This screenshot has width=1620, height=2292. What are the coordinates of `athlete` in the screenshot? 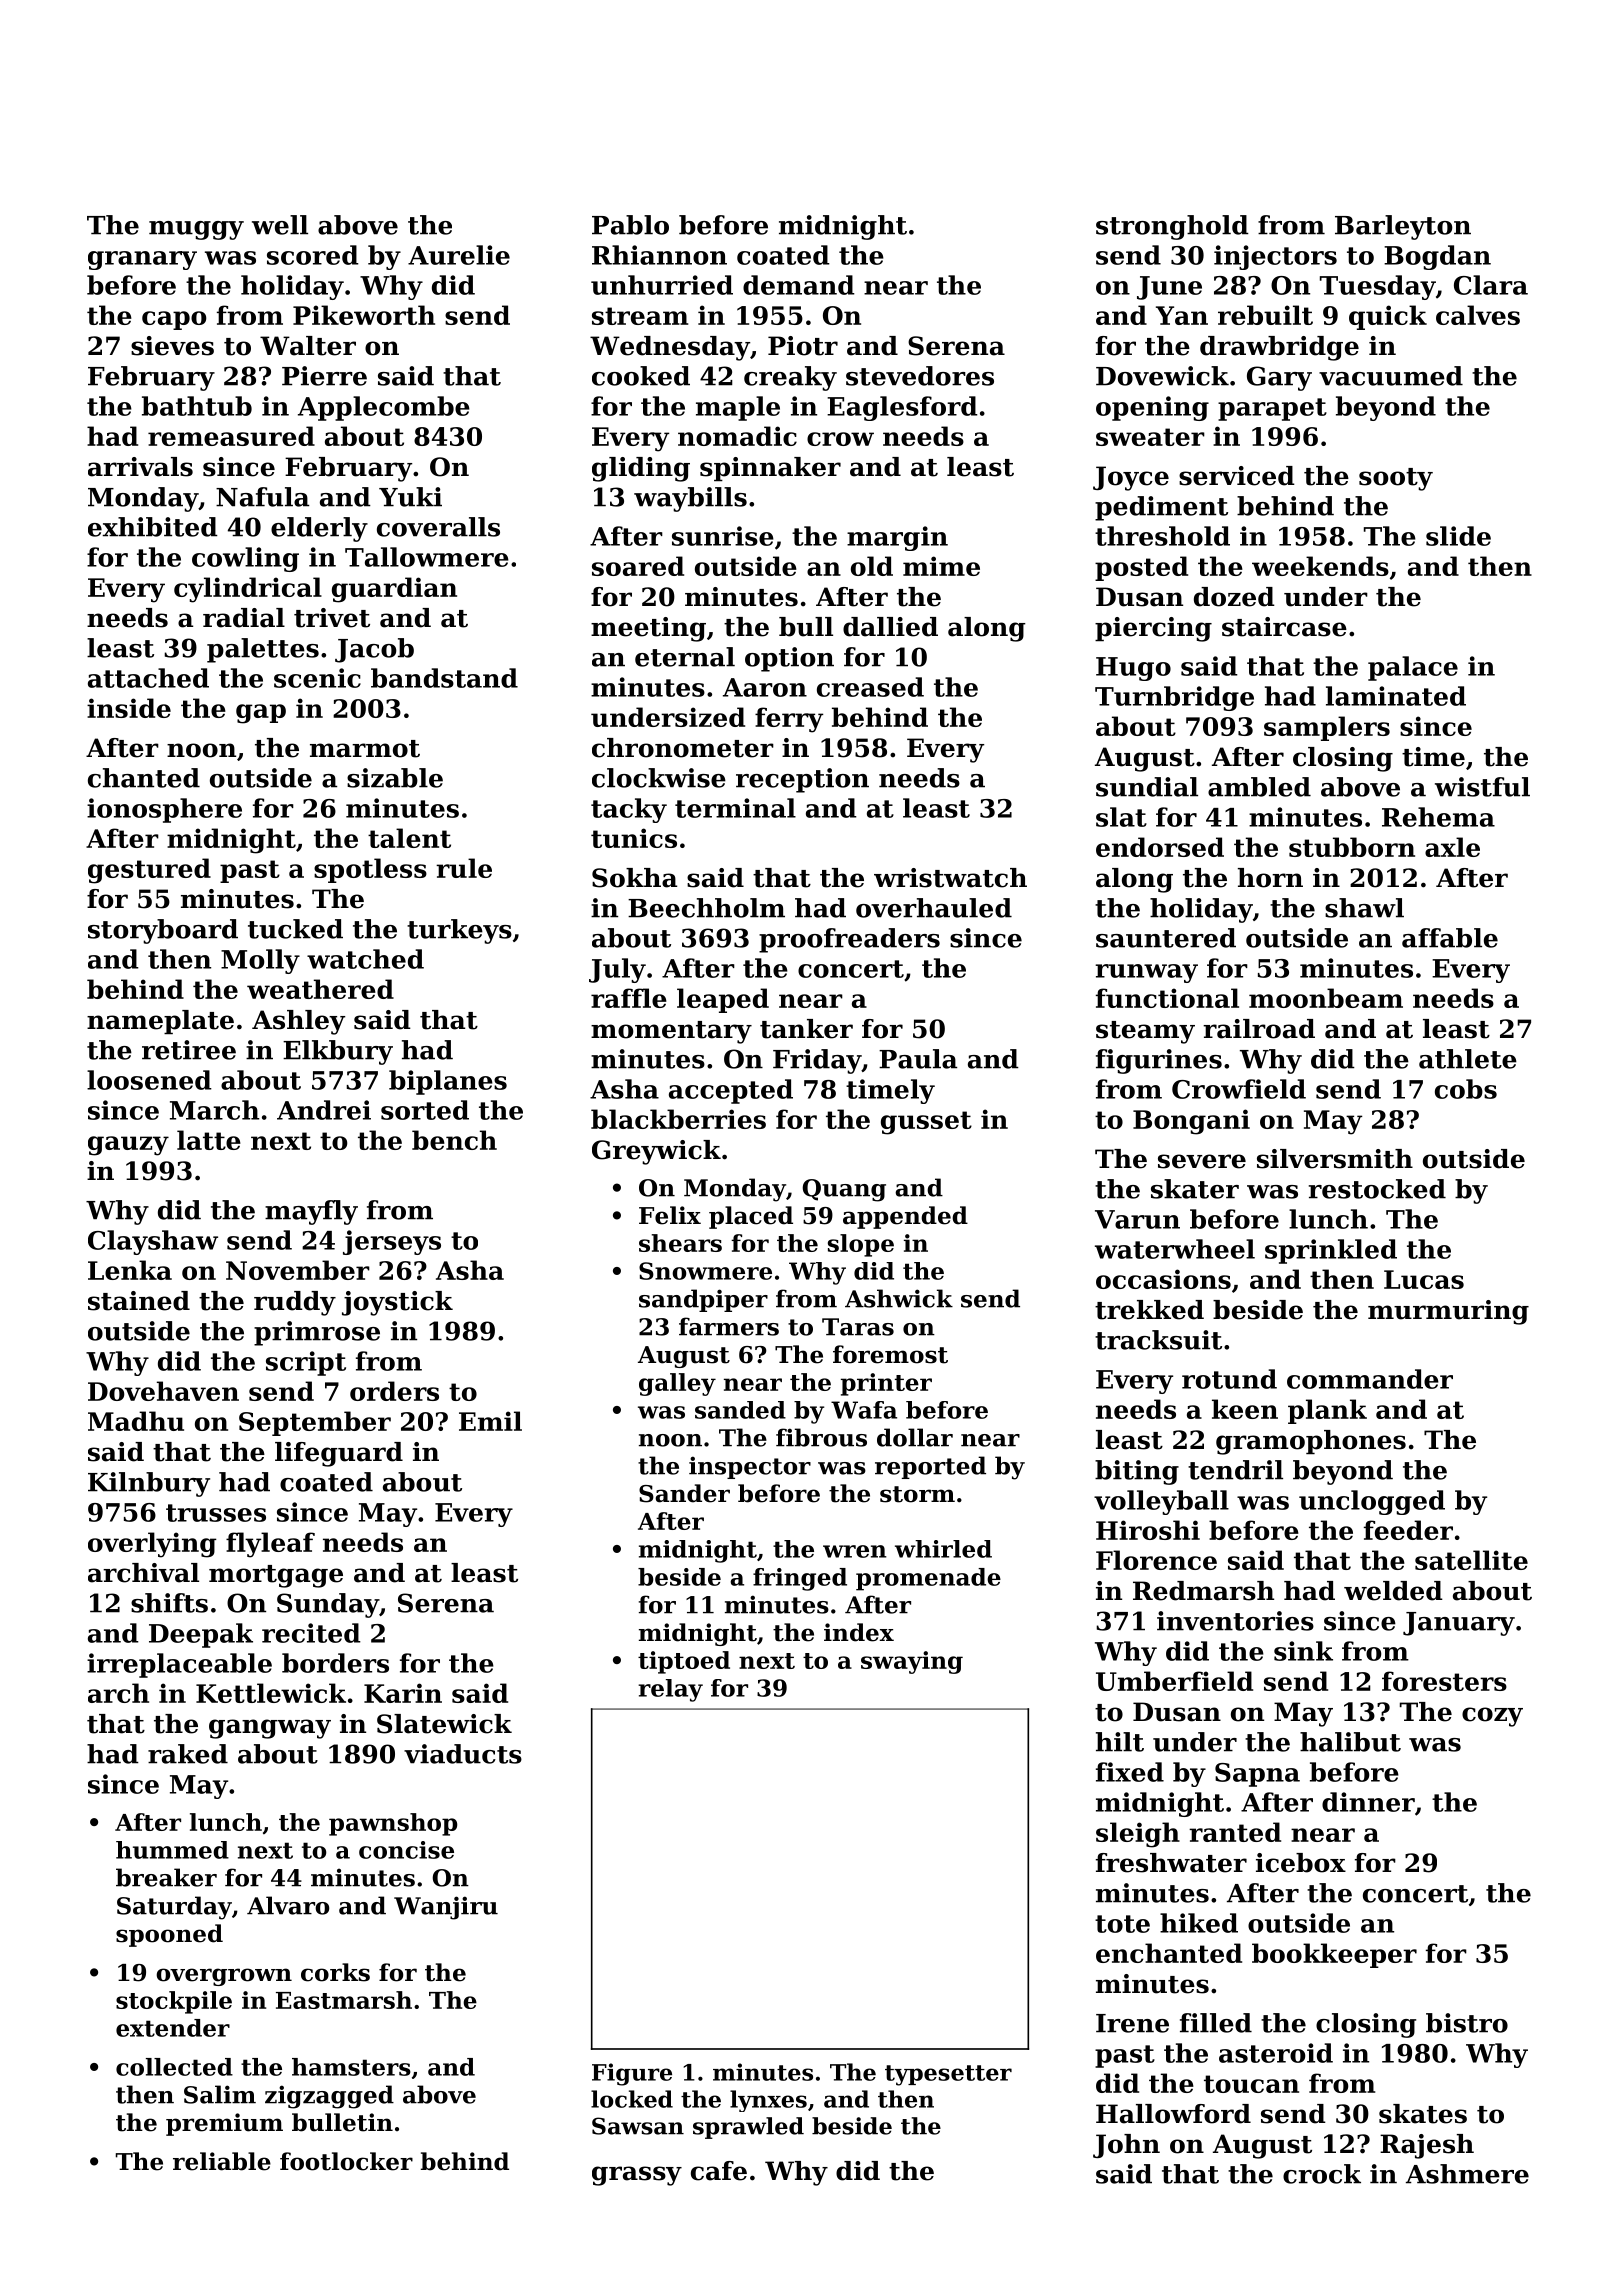 It's located at (1468, 1059).
